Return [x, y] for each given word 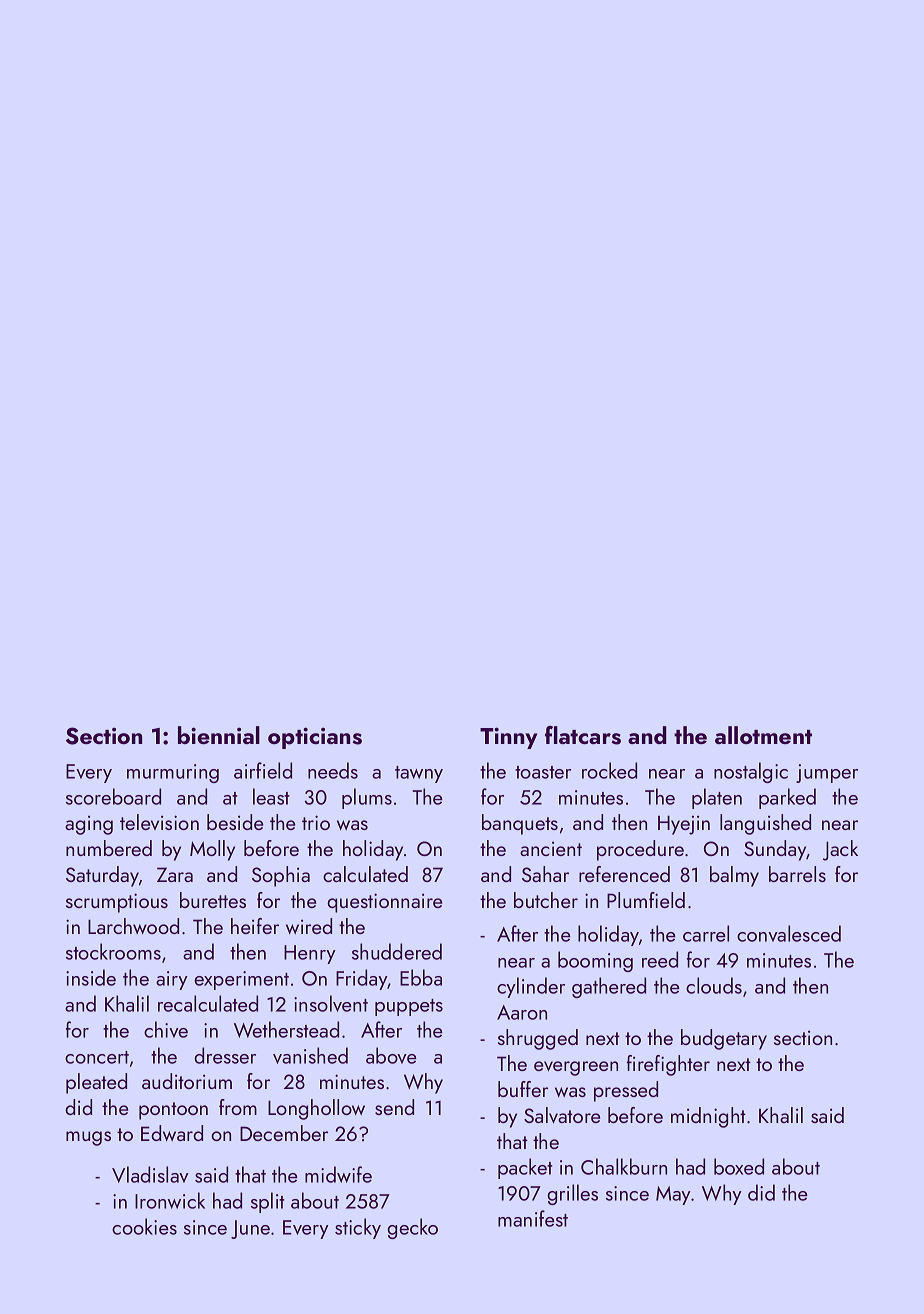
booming [595, 961]
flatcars [583, 735]
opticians [315, 738]
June [250, 1229]
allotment [763, 735]
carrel [706, 933]
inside [91, 977]
